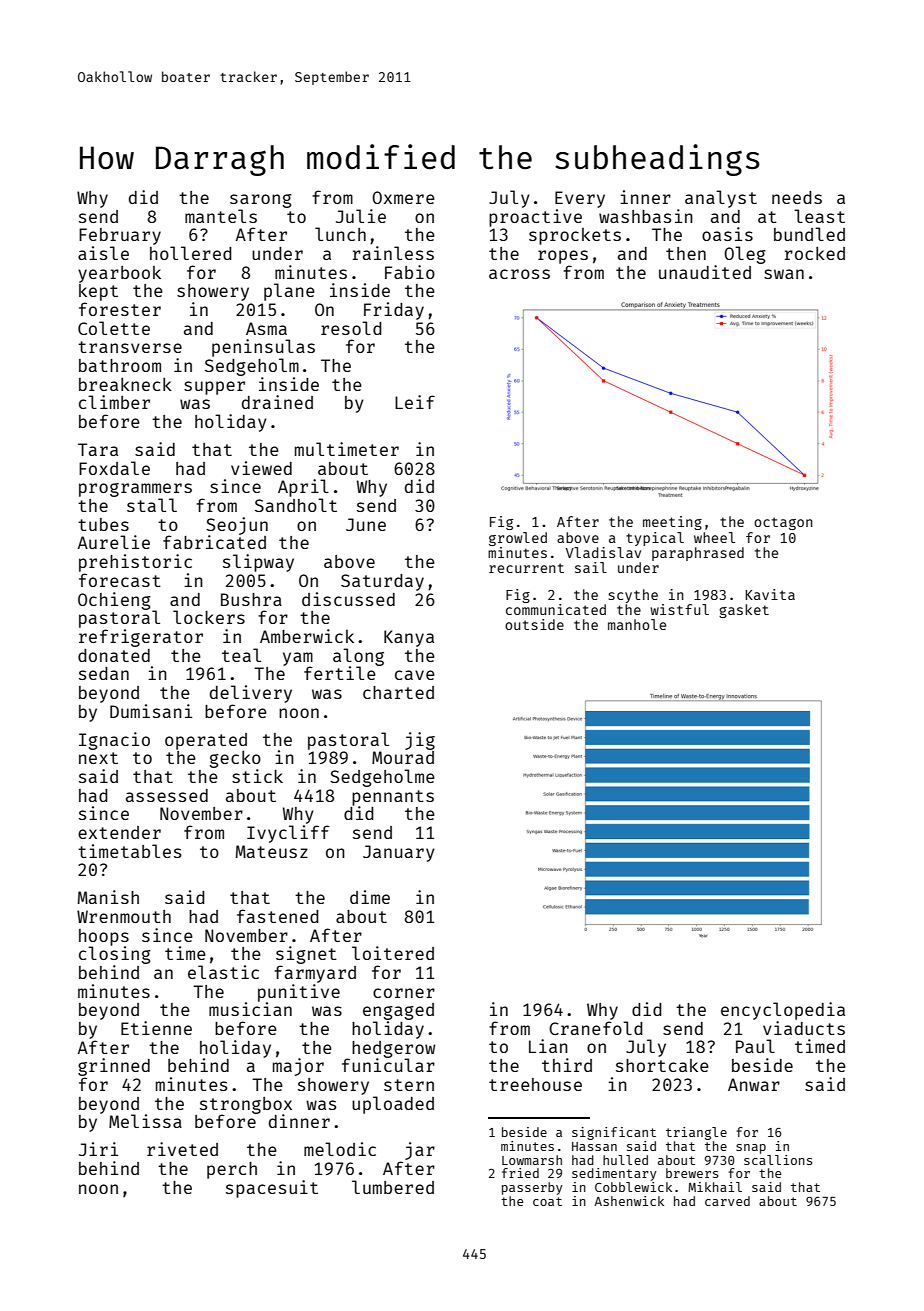 This screenshot has width=924, height=1311. Describe the element at coordinates (246, 1105) in the screenshot. I see `strongbox` at that location.
